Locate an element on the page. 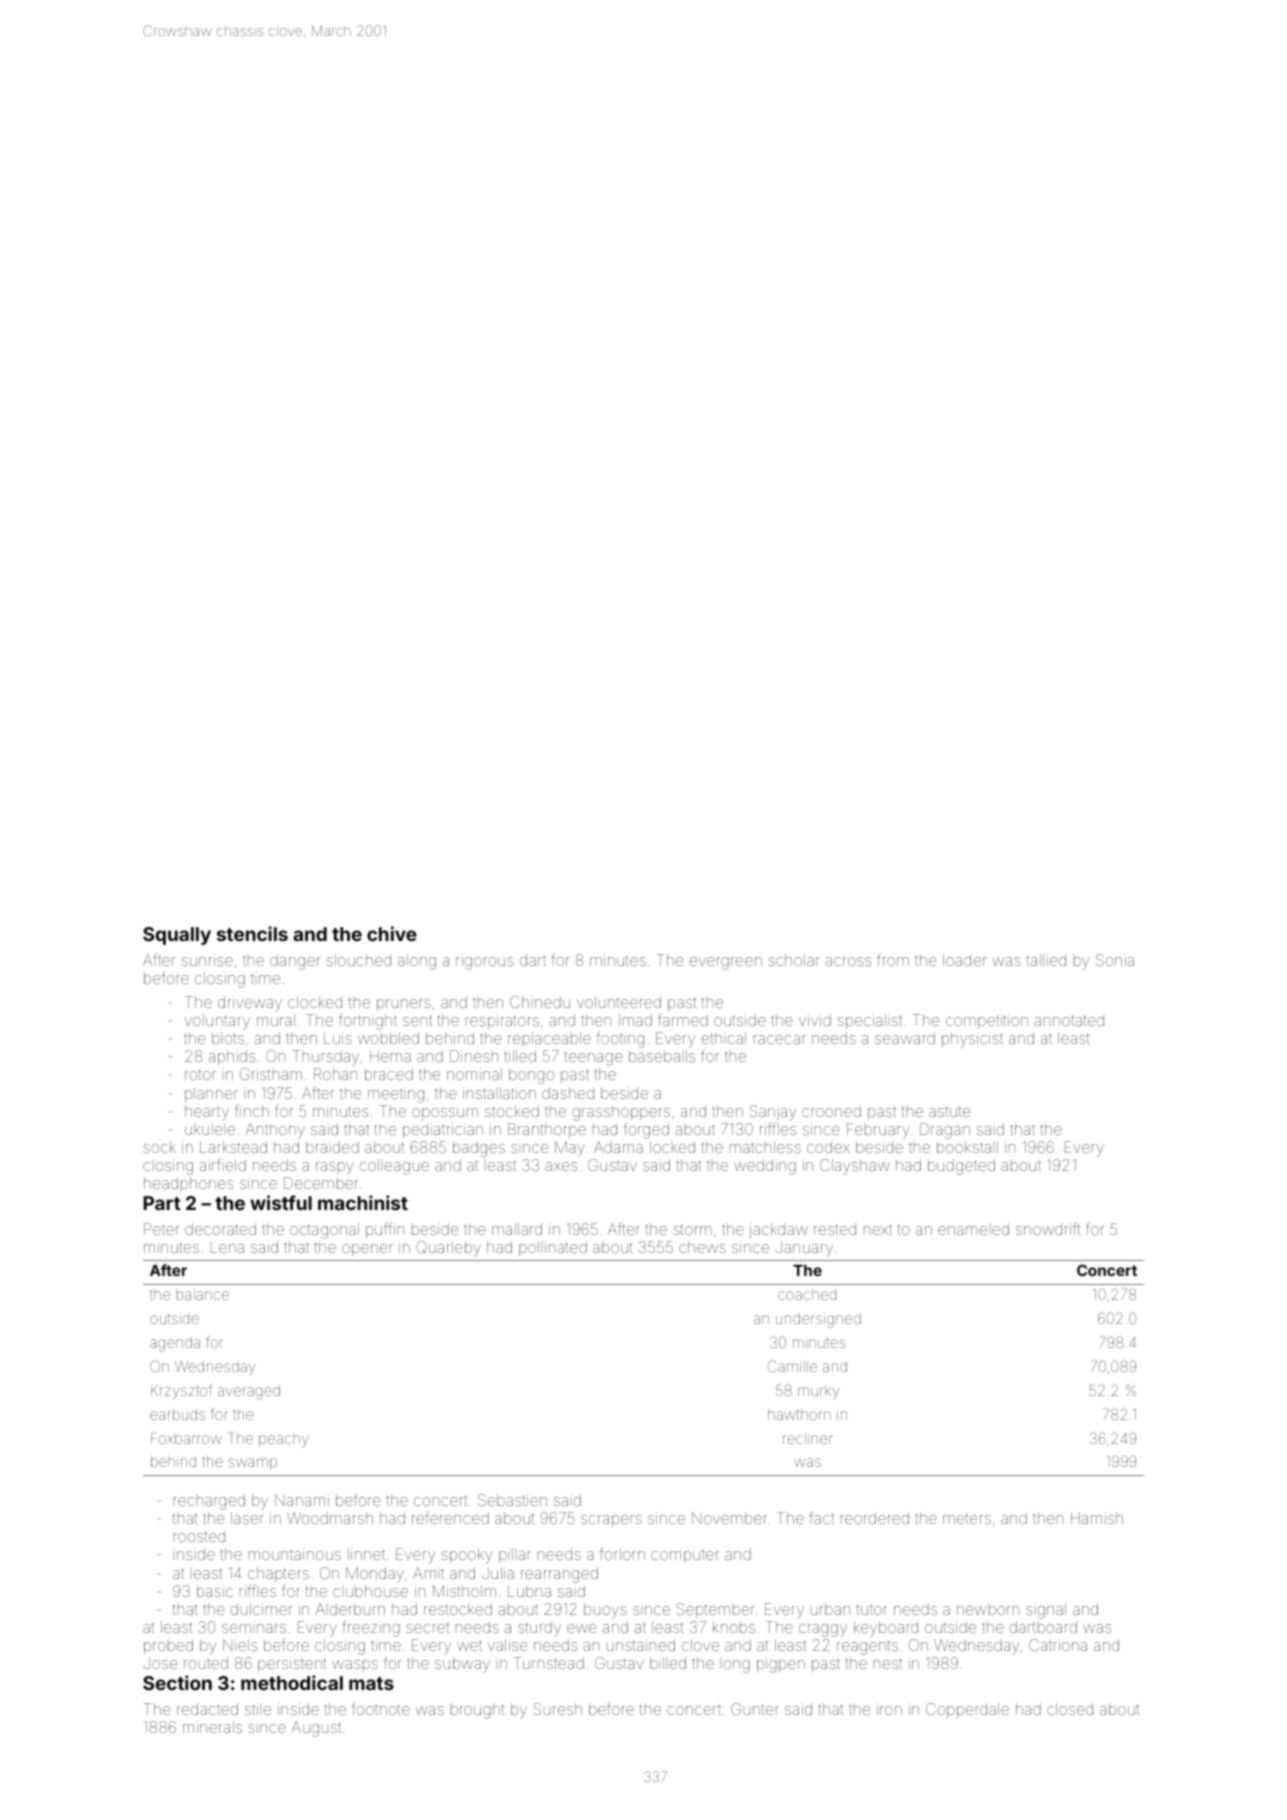 The image size is (1287, 1820). Gunter is located at coordinates (755, 1709).
